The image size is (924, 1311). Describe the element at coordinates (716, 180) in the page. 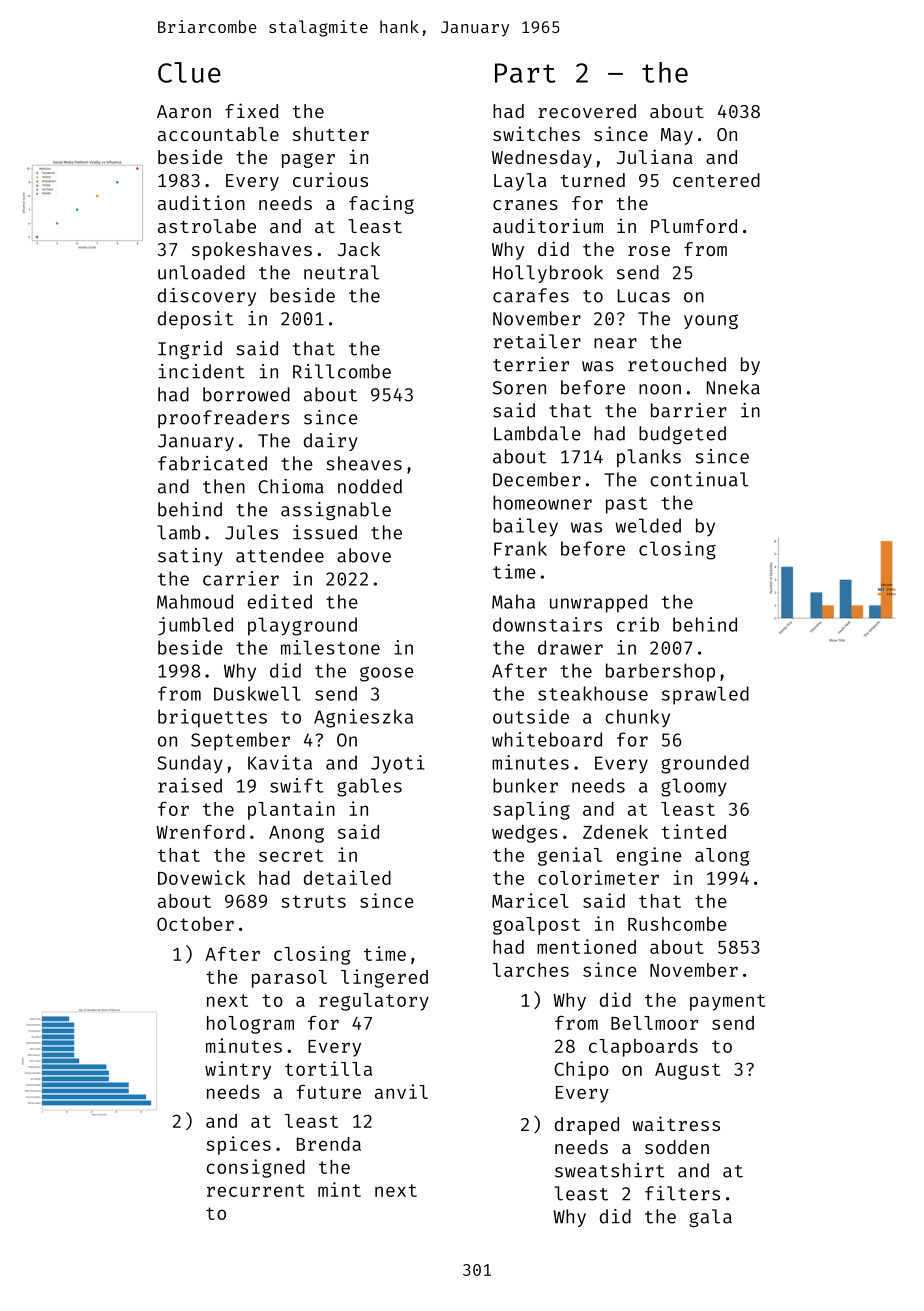

I see `centered` at that location.
